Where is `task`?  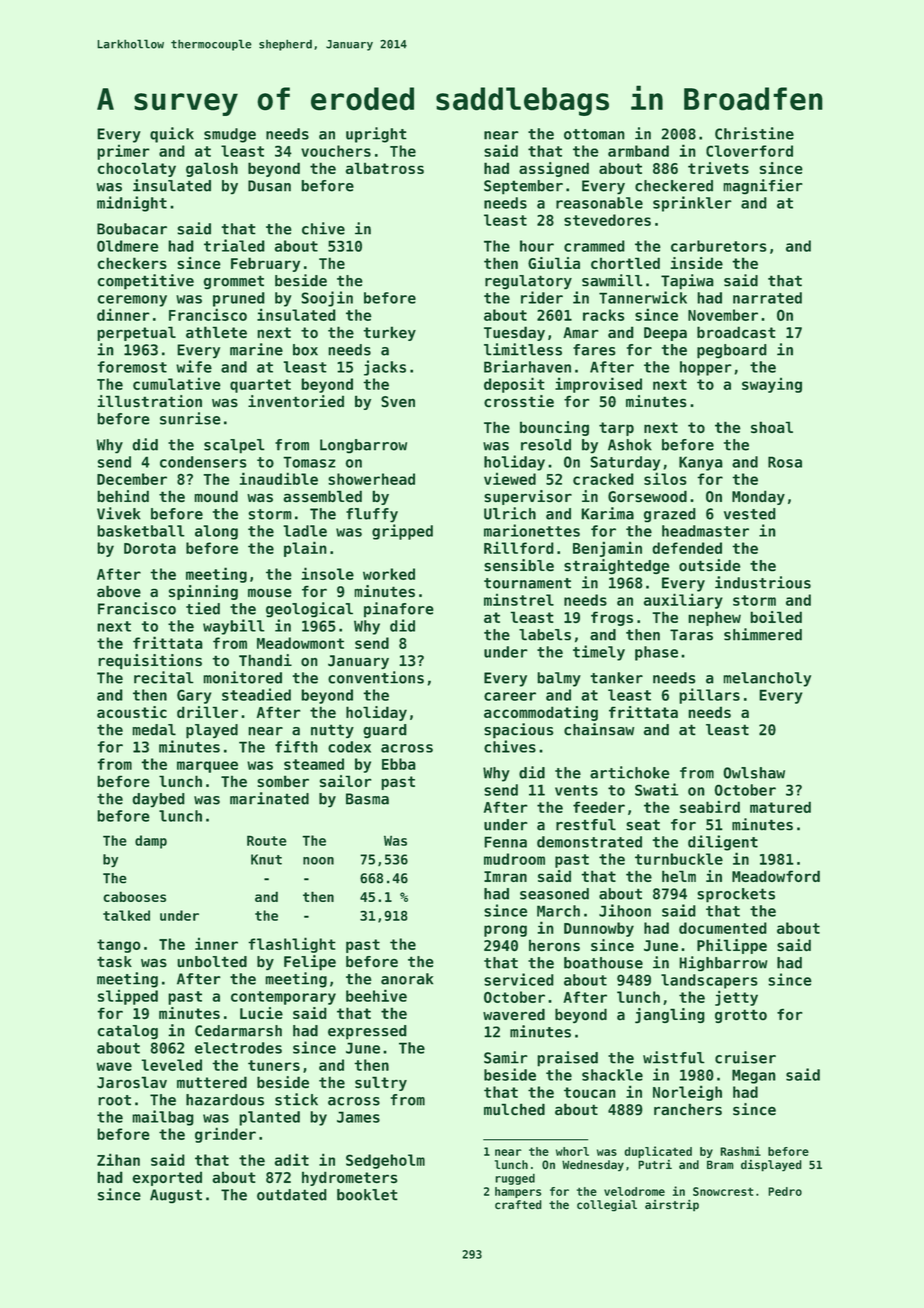
task is located at coordinates (114, 962).
